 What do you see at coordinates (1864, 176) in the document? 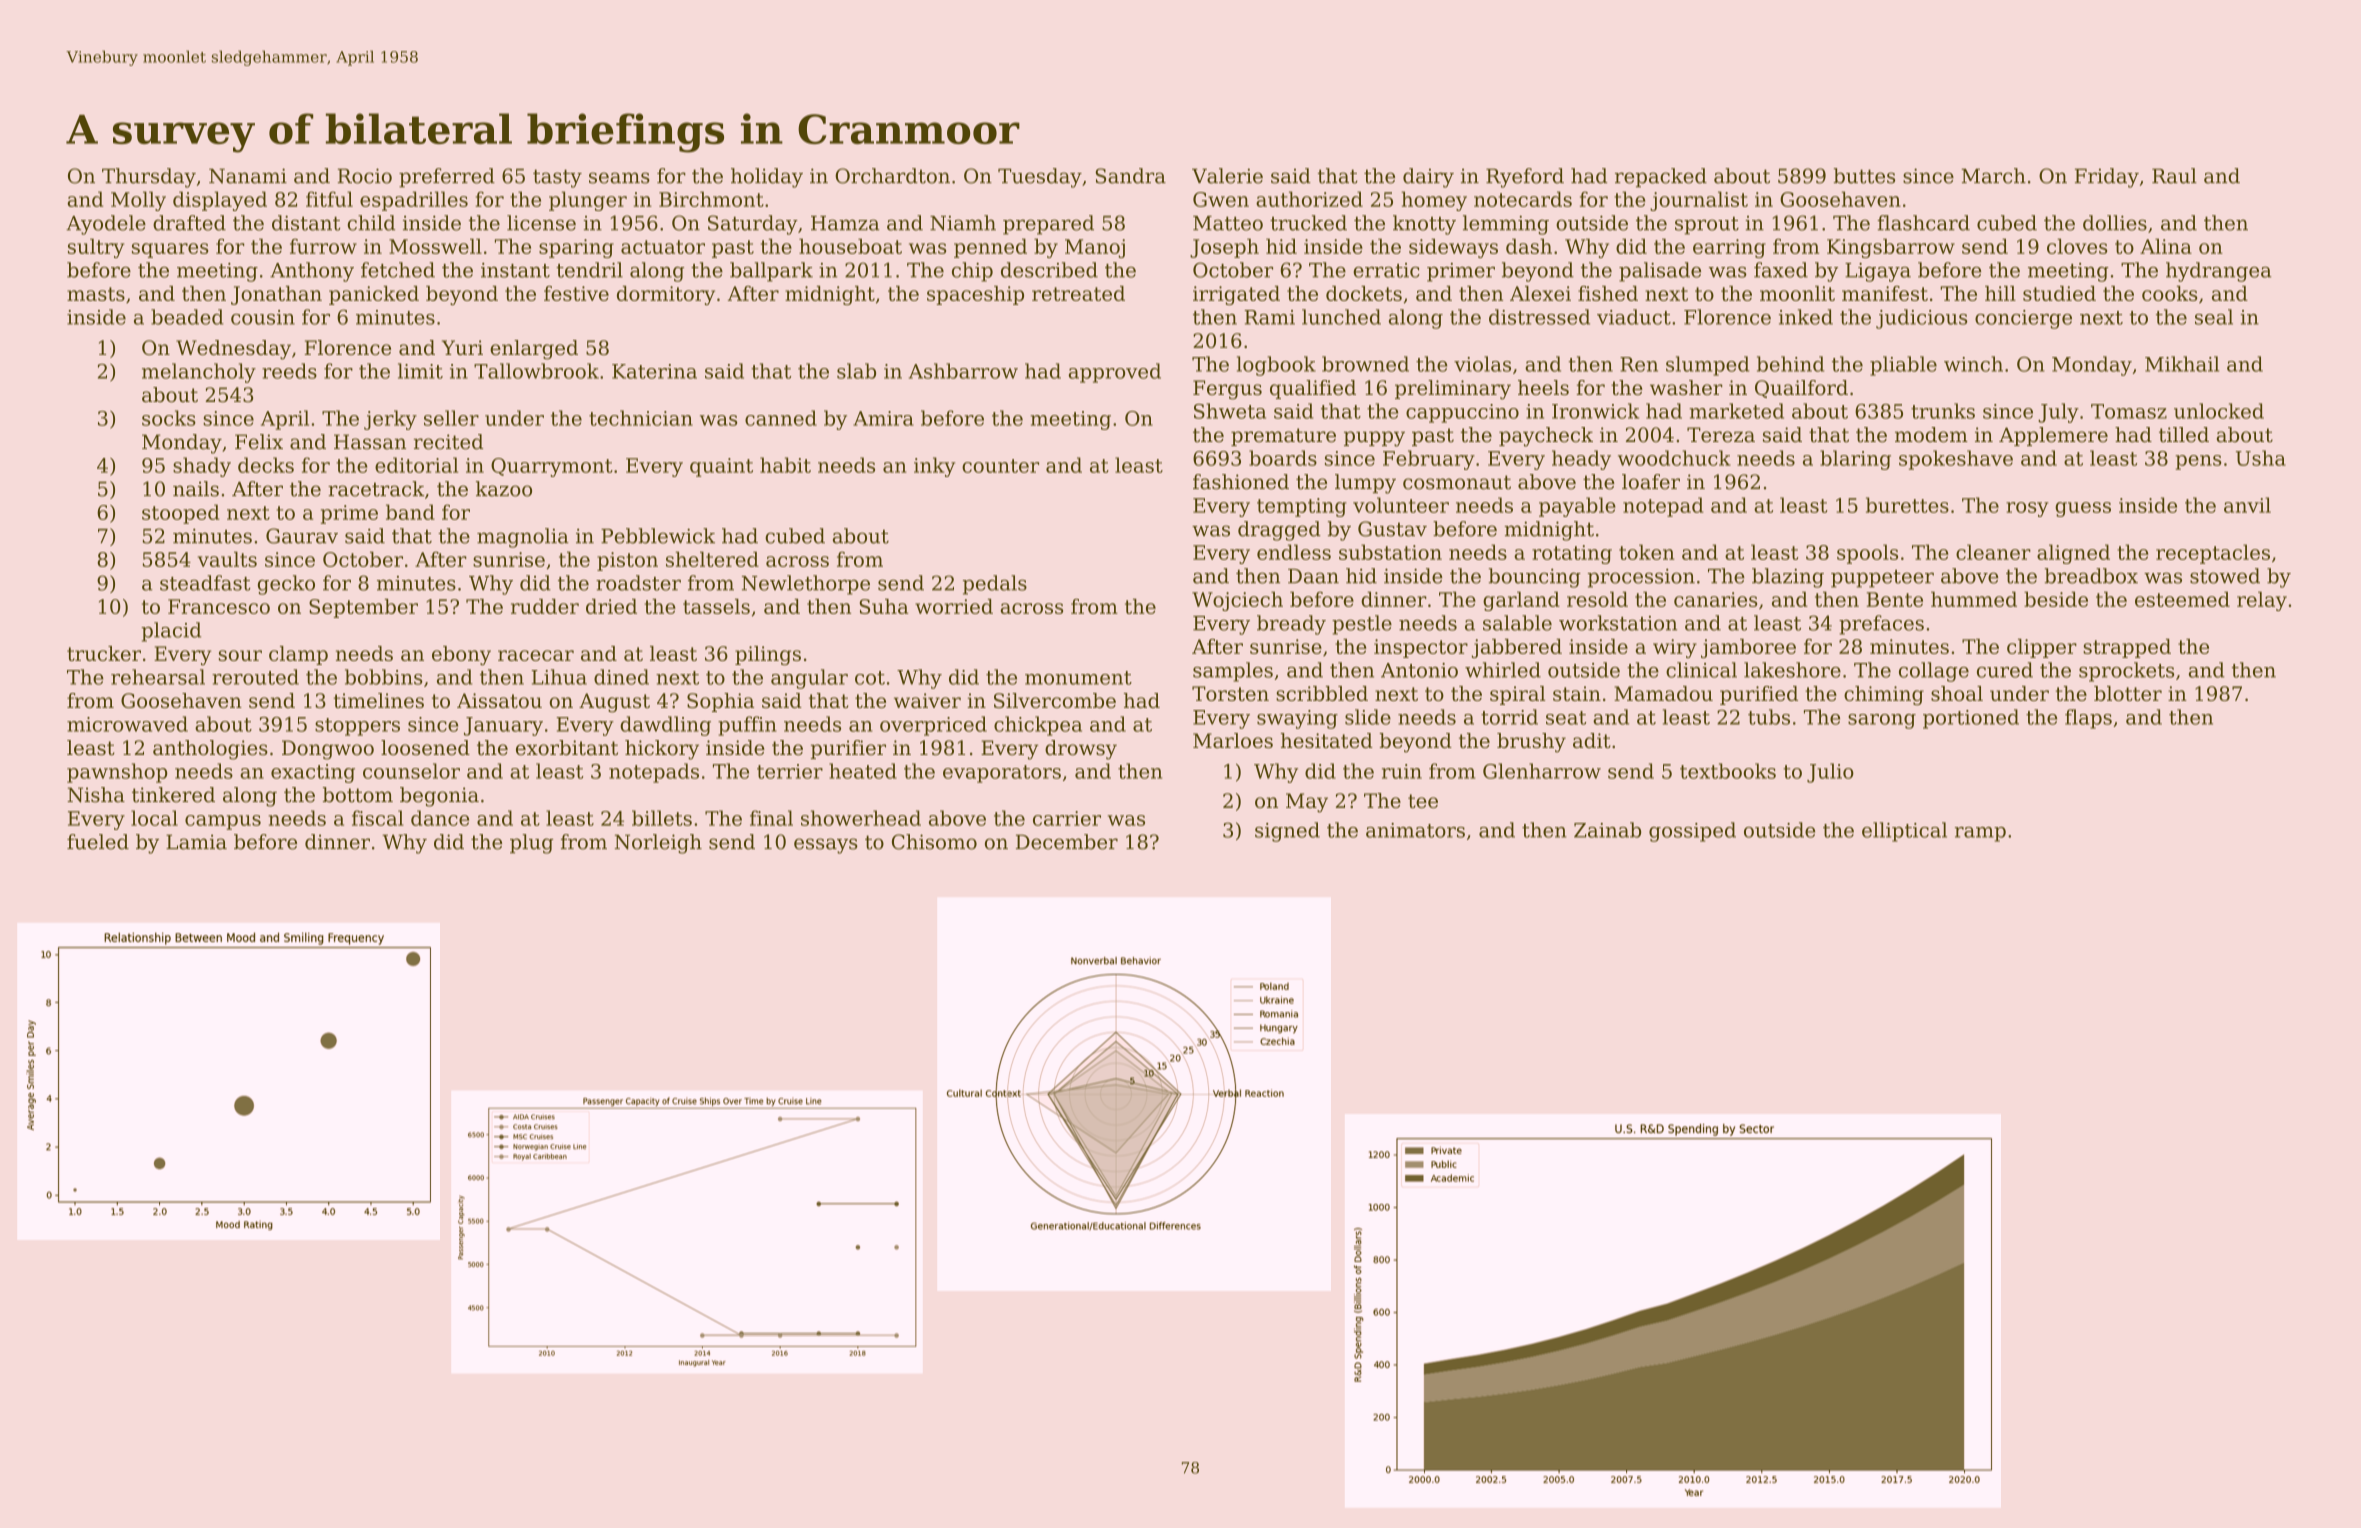
I see `buttes` at bounding box center [1864, 176].
